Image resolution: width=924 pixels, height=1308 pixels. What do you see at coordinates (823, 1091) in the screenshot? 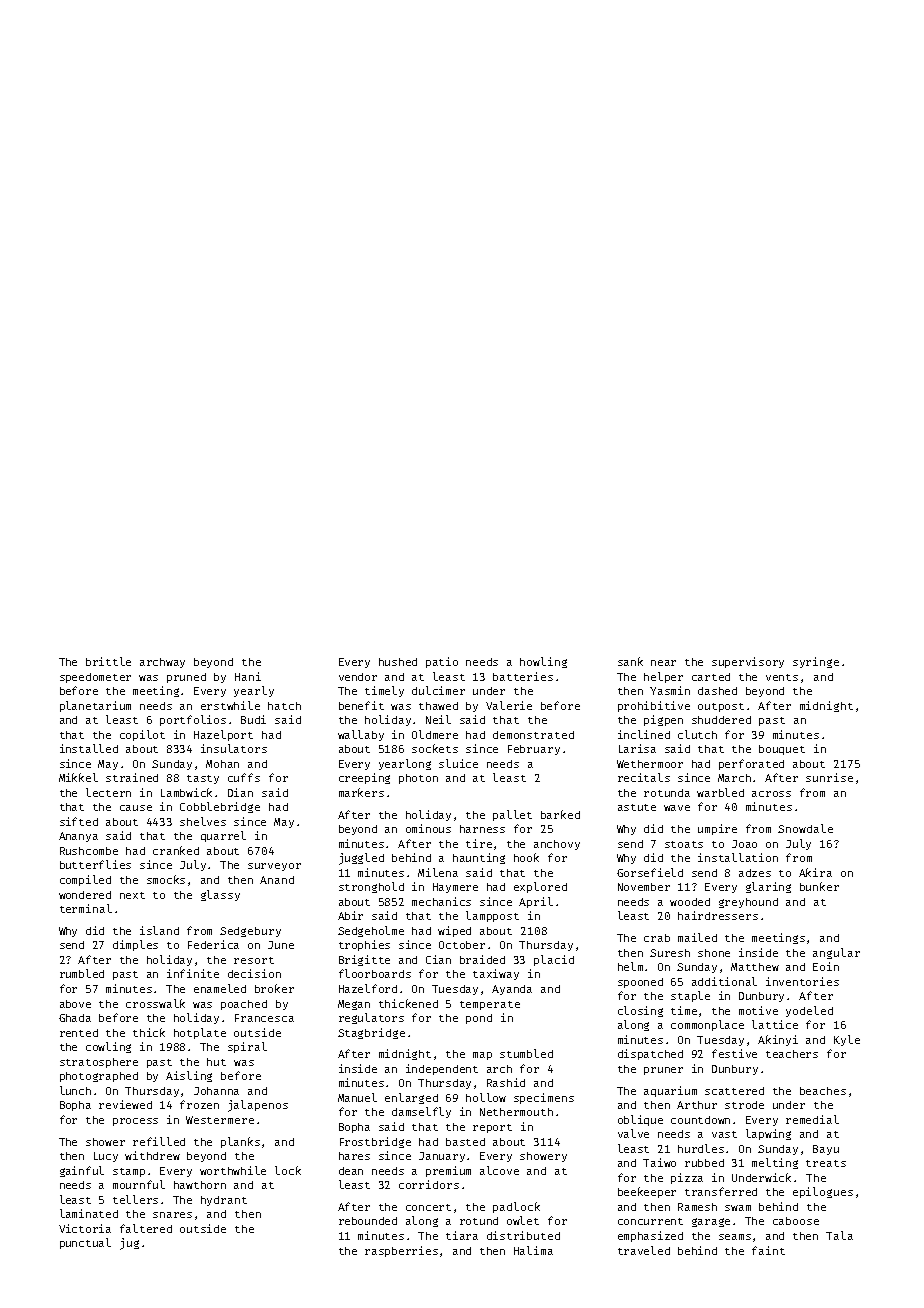
I see `beaches` at bounding box center [823, 1091].
